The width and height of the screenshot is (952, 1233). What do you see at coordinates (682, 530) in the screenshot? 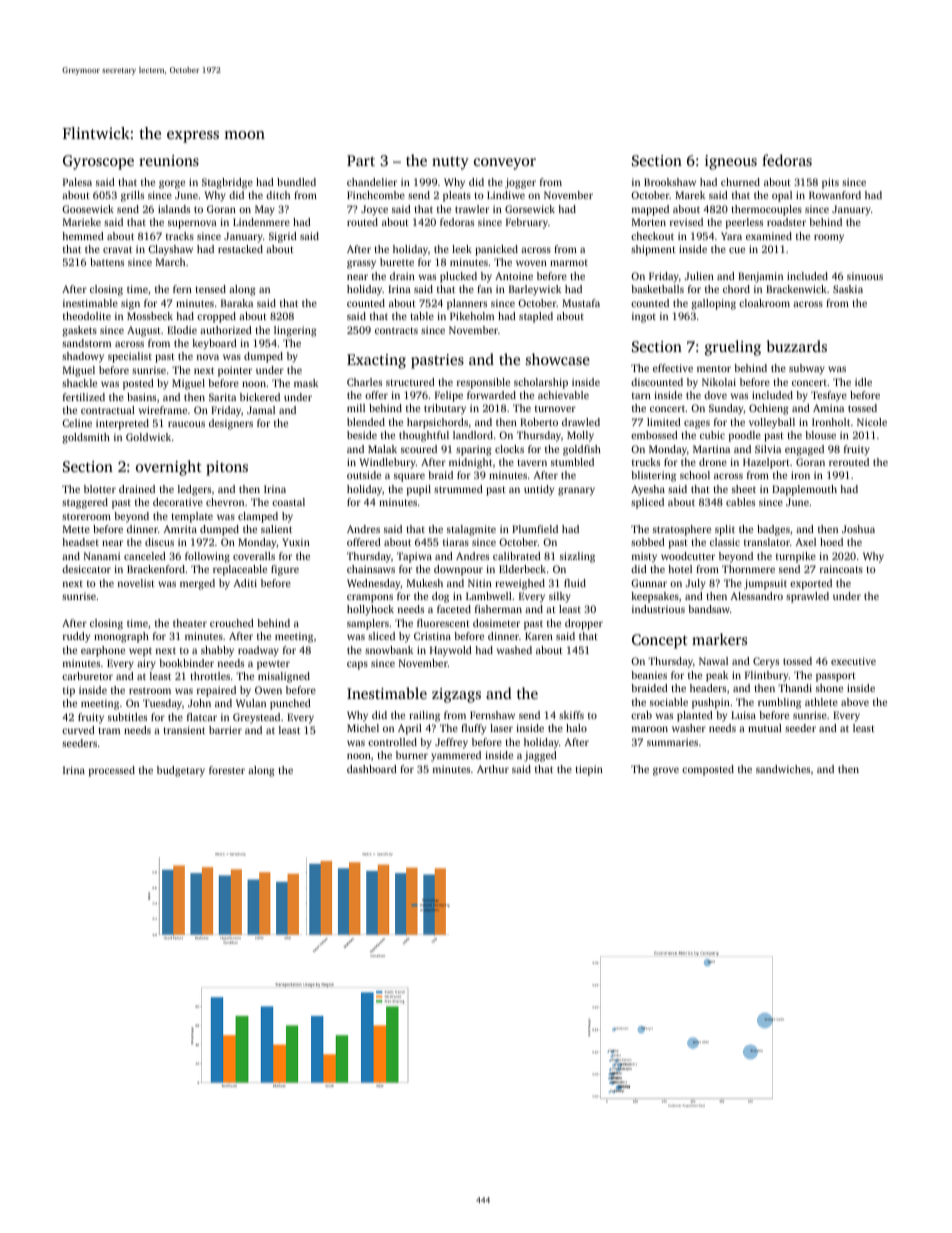
I see `stratosphere` at bounding box center [682, 530].
